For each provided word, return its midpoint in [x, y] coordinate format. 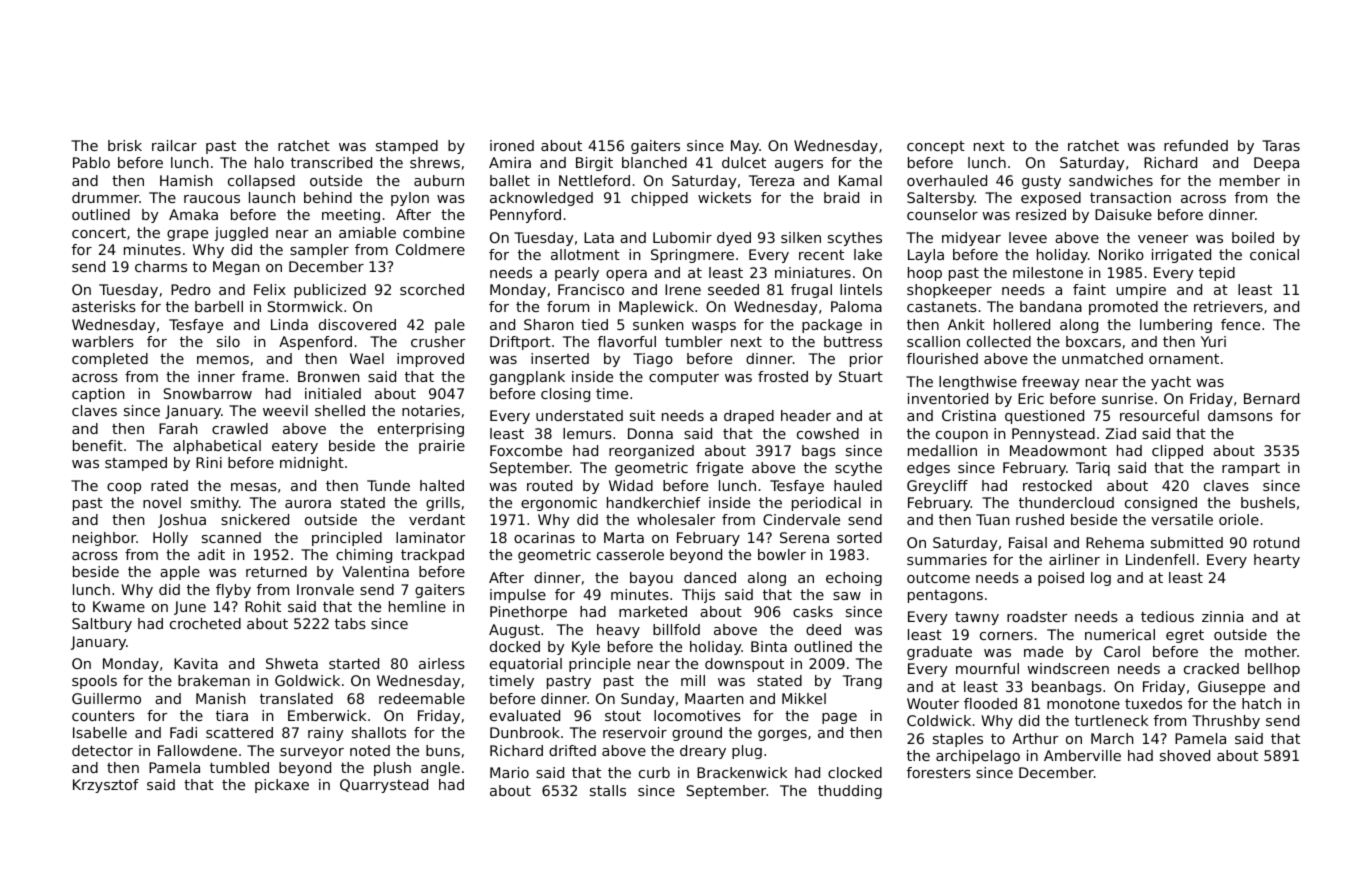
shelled [340, 410]
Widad [631, 485]
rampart [1251, 469]
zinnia [1222, 616]
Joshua [182, 521]
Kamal [860, 180]
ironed [512, 145]
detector [102, 750]
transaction [1130, 197]
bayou [651, 579]
